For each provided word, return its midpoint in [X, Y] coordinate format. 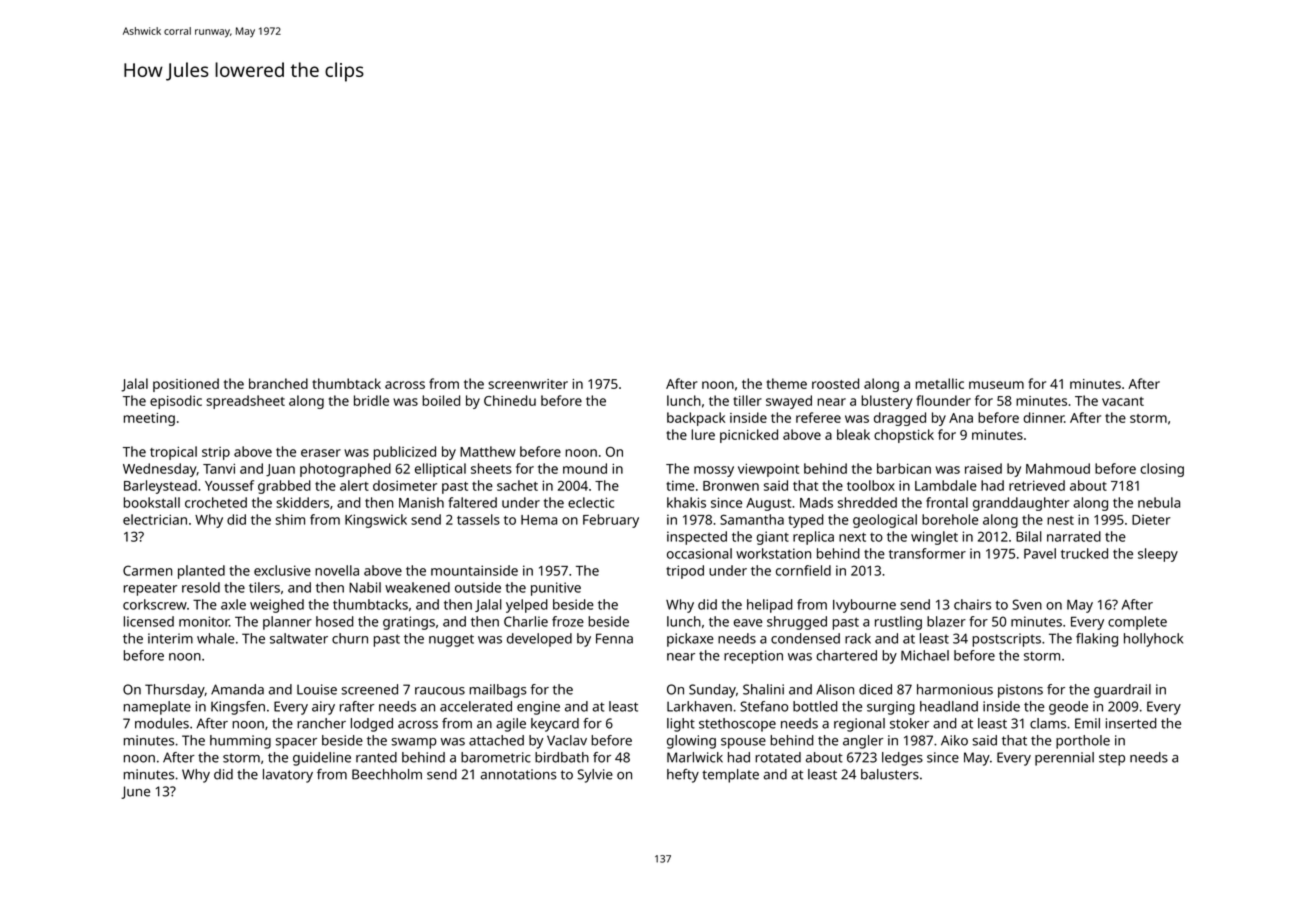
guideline [322, 759]
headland [949, 706]
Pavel [1040, 553]
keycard [555, 725]
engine [538, 708]
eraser [321, 453]
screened [370, 689]
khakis [686, 502]
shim [290, 519]
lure [703, 434]
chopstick [904, 436]
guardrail [1122, 691]
